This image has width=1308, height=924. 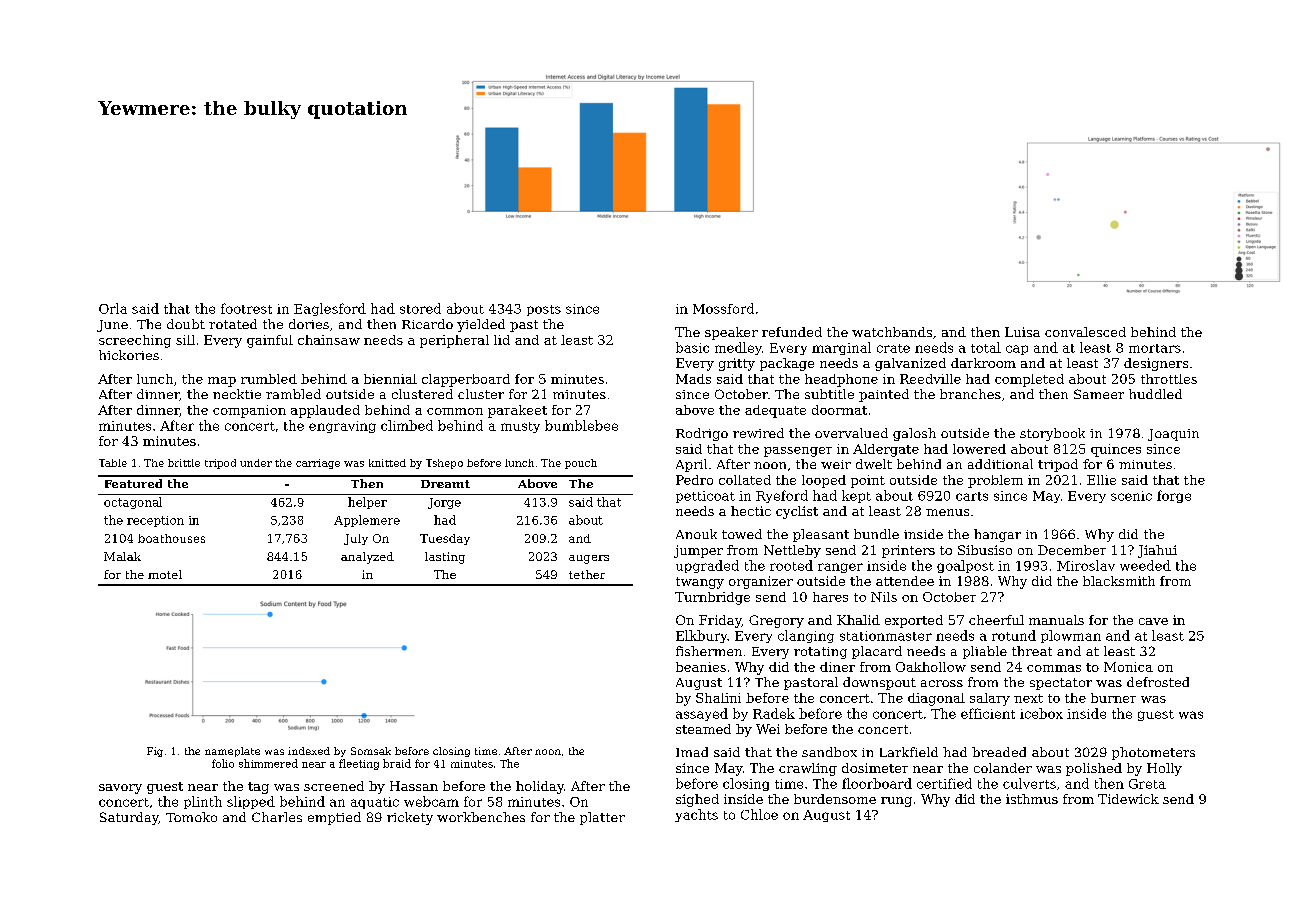 What do you see at coordinates (367, 558) in the image?
I see `analyzed` at bounding box center [367, 558].
